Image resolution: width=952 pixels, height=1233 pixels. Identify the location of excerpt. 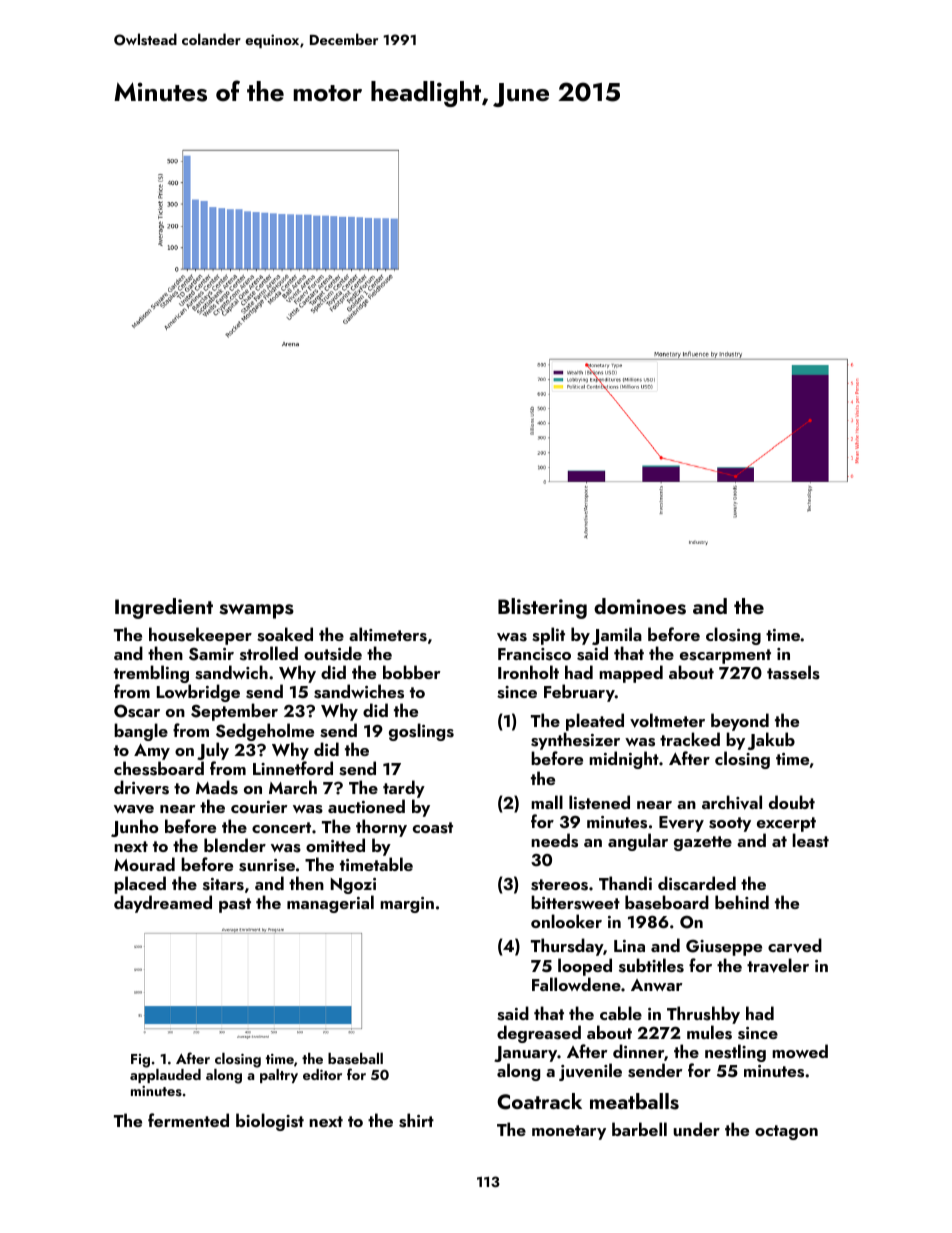
(786, 824).
